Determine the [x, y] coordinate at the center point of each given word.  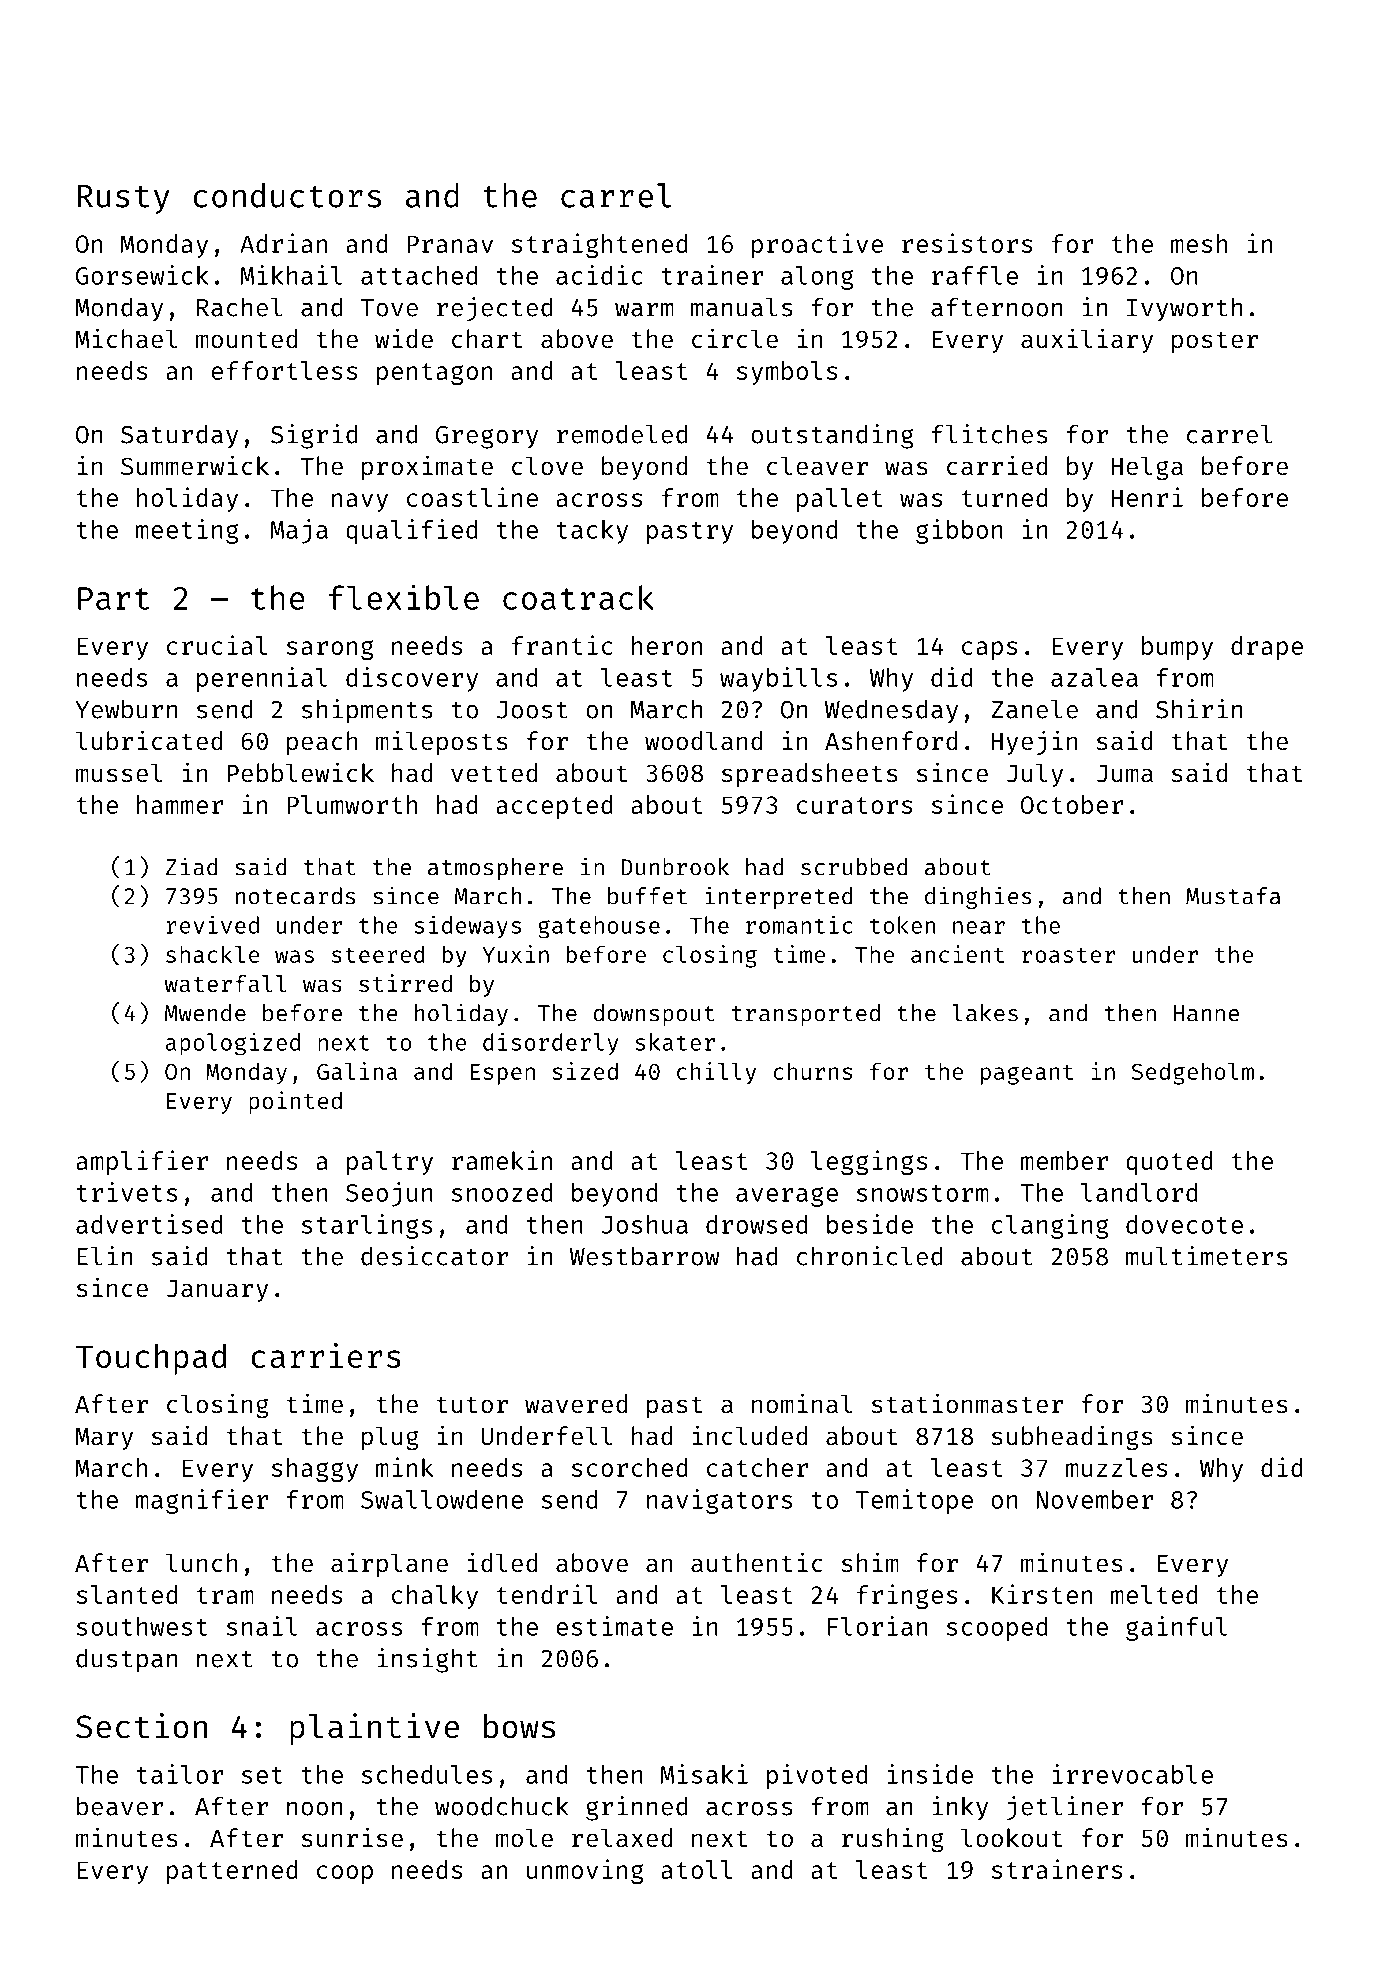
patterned [232, 1872]
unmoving [585, 1871]
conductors [287, 195]
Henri [1147, 497]
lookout [1012, 1838]
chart [487, 339]
